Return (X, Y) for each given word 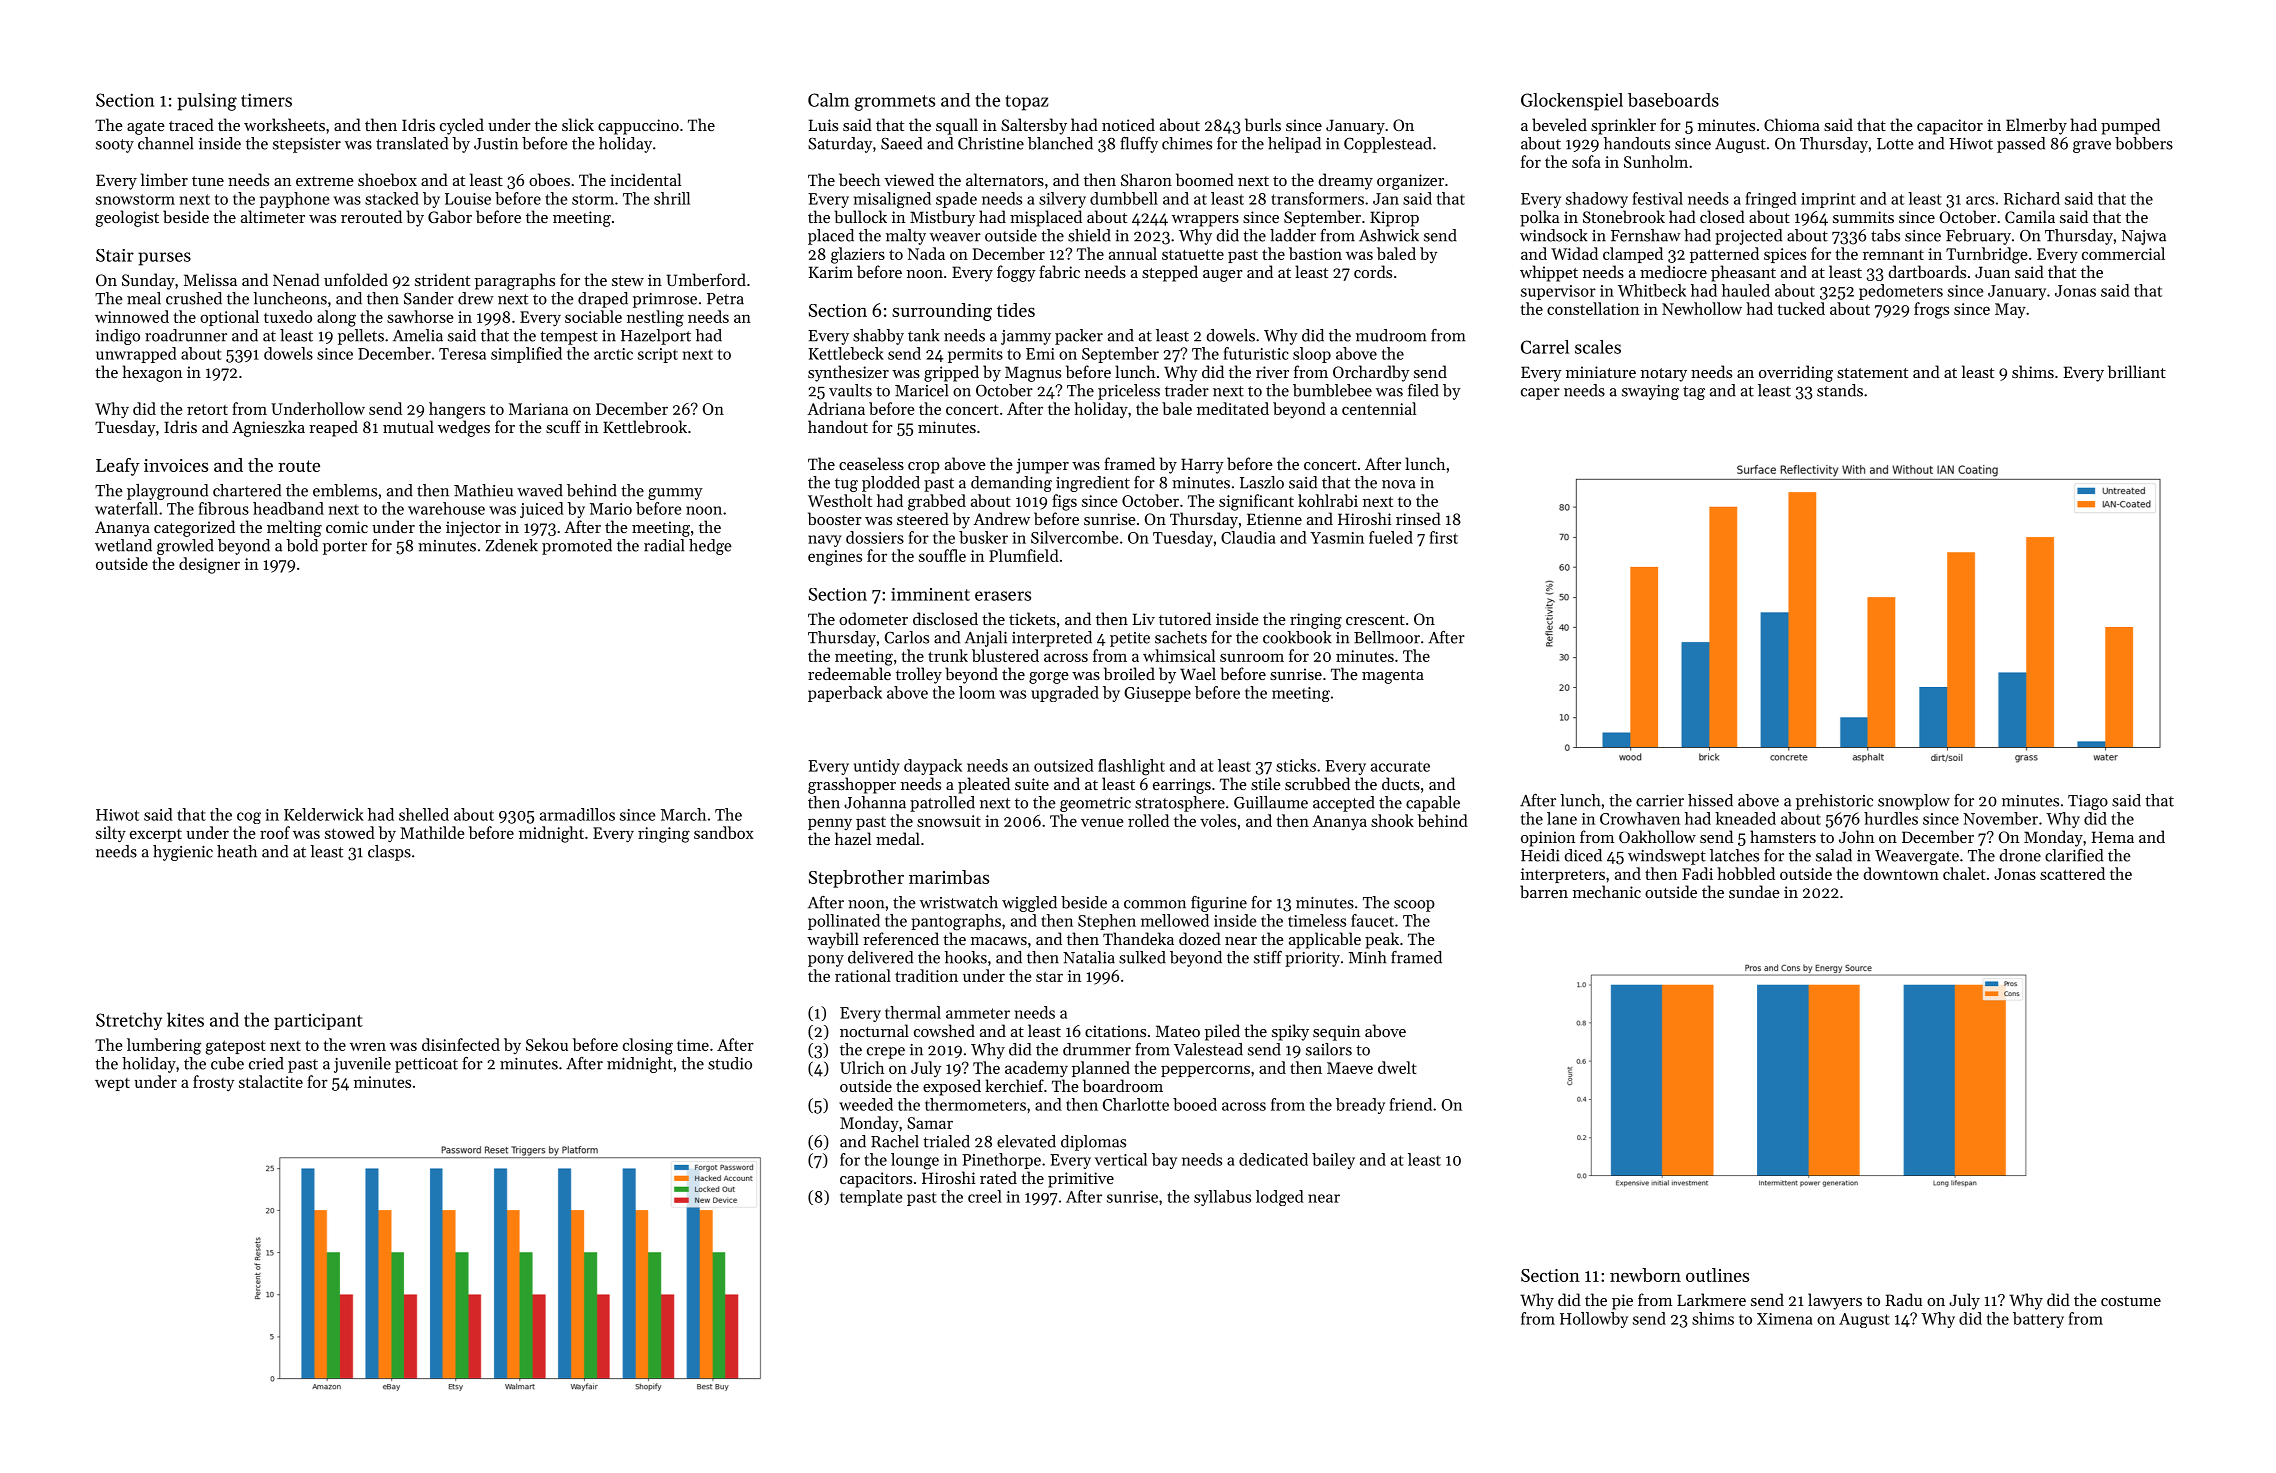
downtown (1901, 873)
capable (1433, 804)
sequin (1336, 1033)
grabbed (937, 502)
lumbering (164, 1046)
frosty (213, 1083)
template (871, 1198)
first (1444, 537)
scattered (2072, 873)
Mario (611, 509)
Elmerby (2036, 126)
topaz (1026, 103)
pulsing (207, 102)
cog (249, 818)
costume (2131, 1301)
